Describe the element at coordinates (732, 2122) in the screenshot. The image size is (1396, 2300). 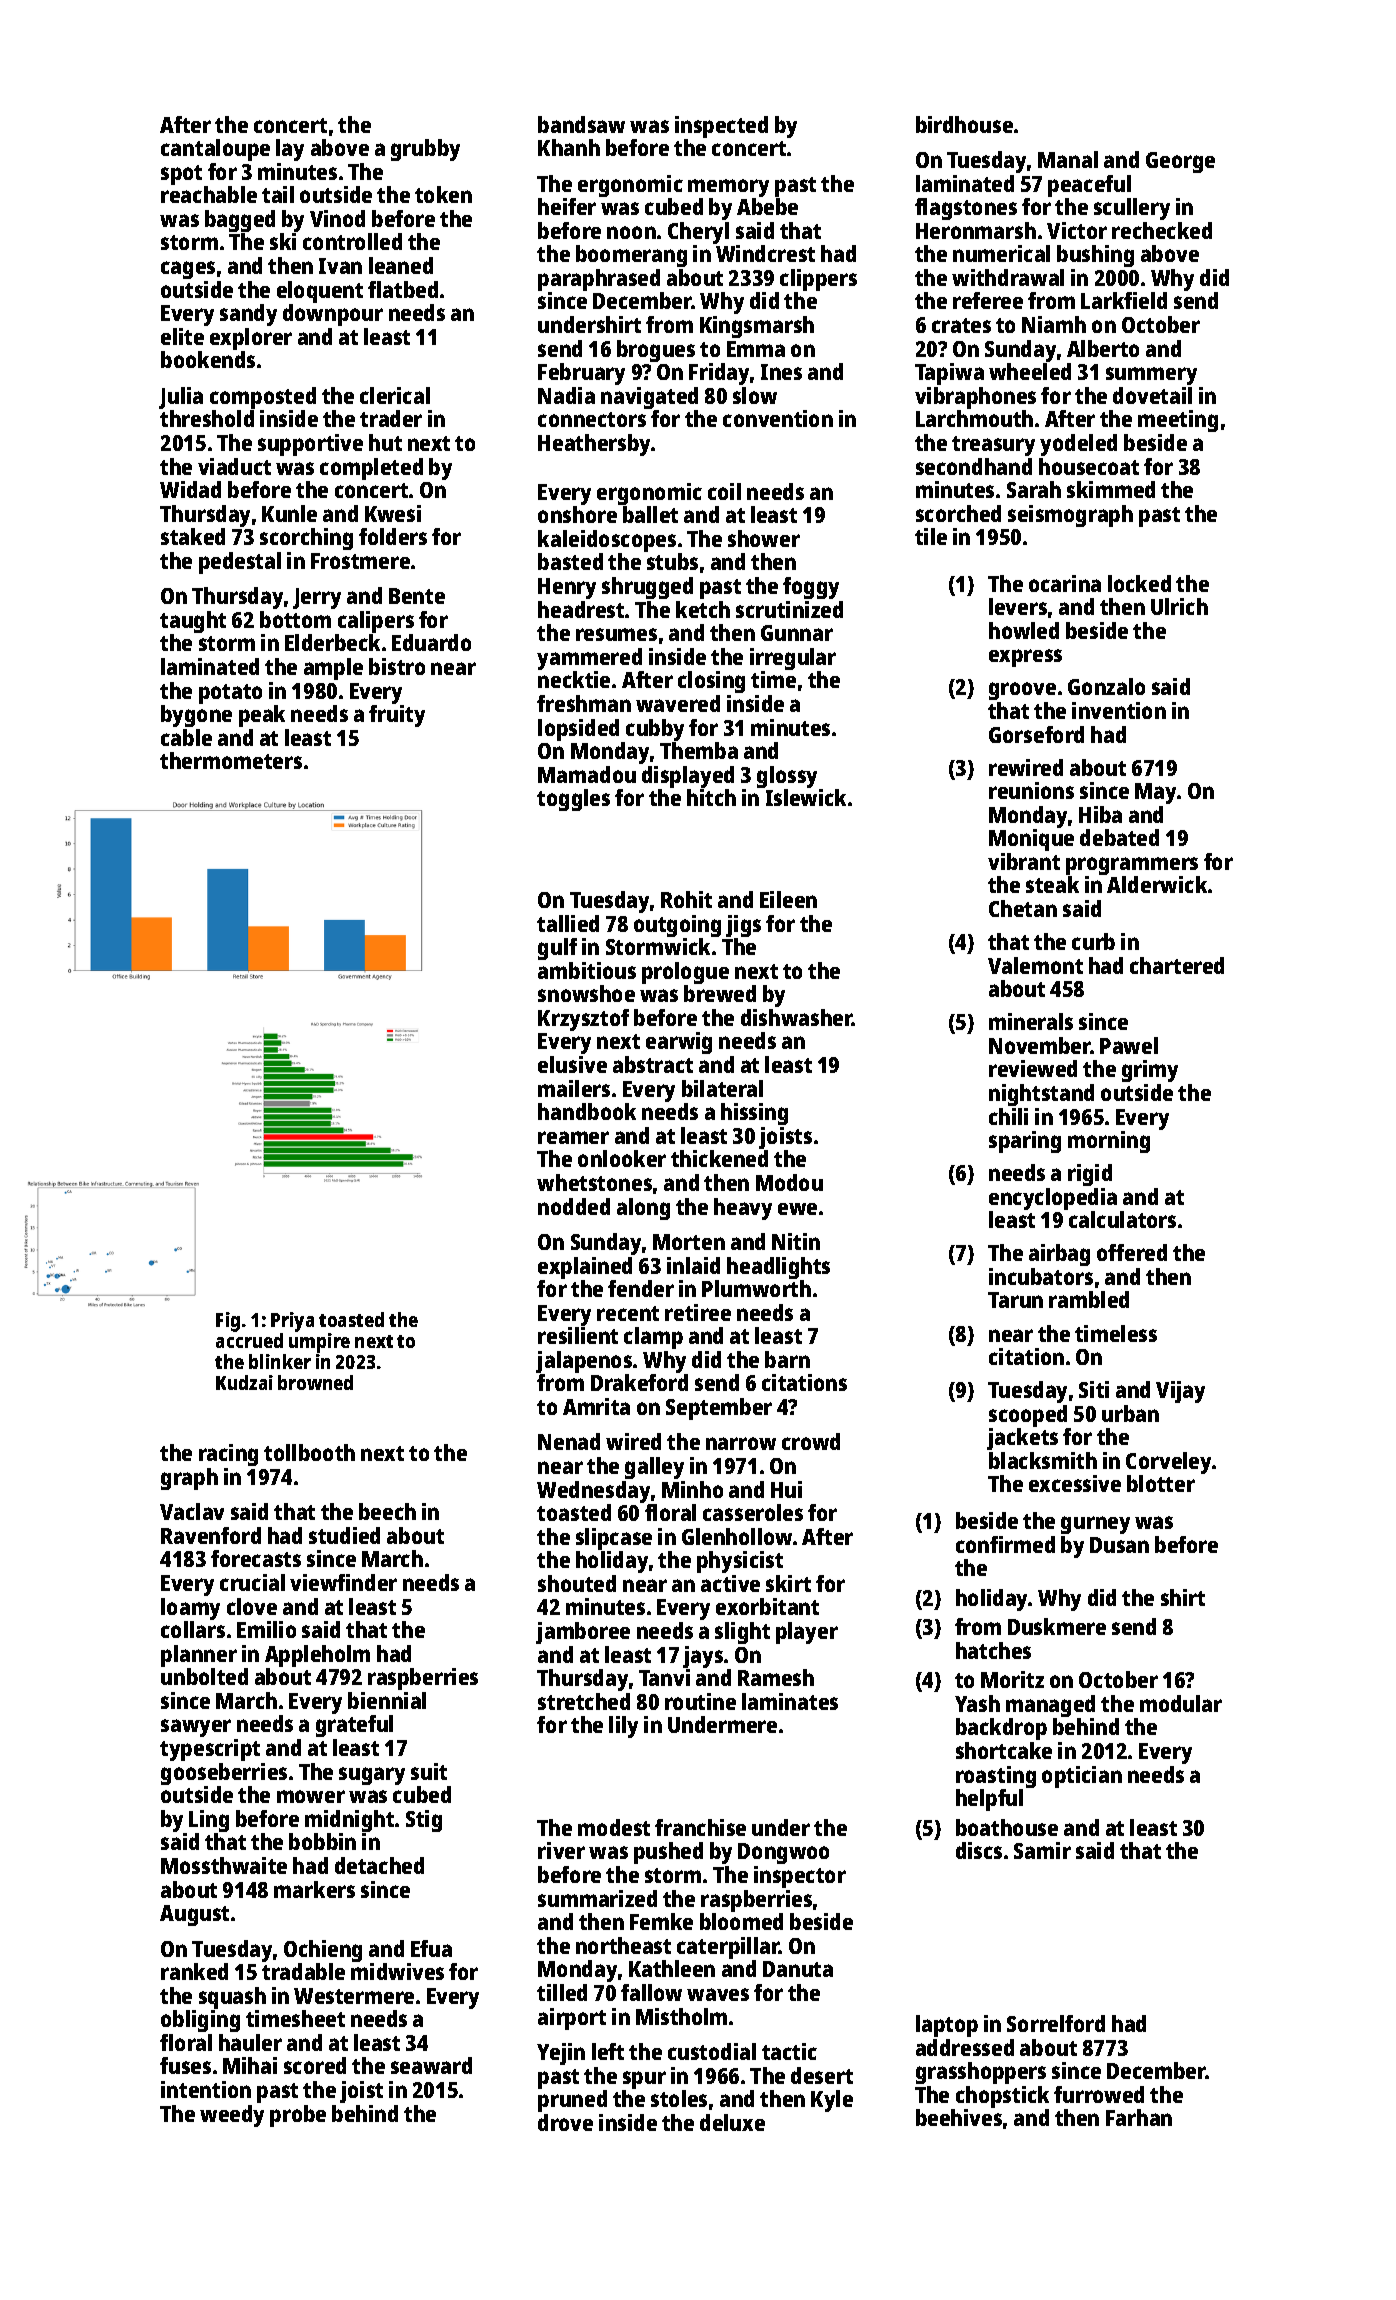
I see `deluxe` at that location.
